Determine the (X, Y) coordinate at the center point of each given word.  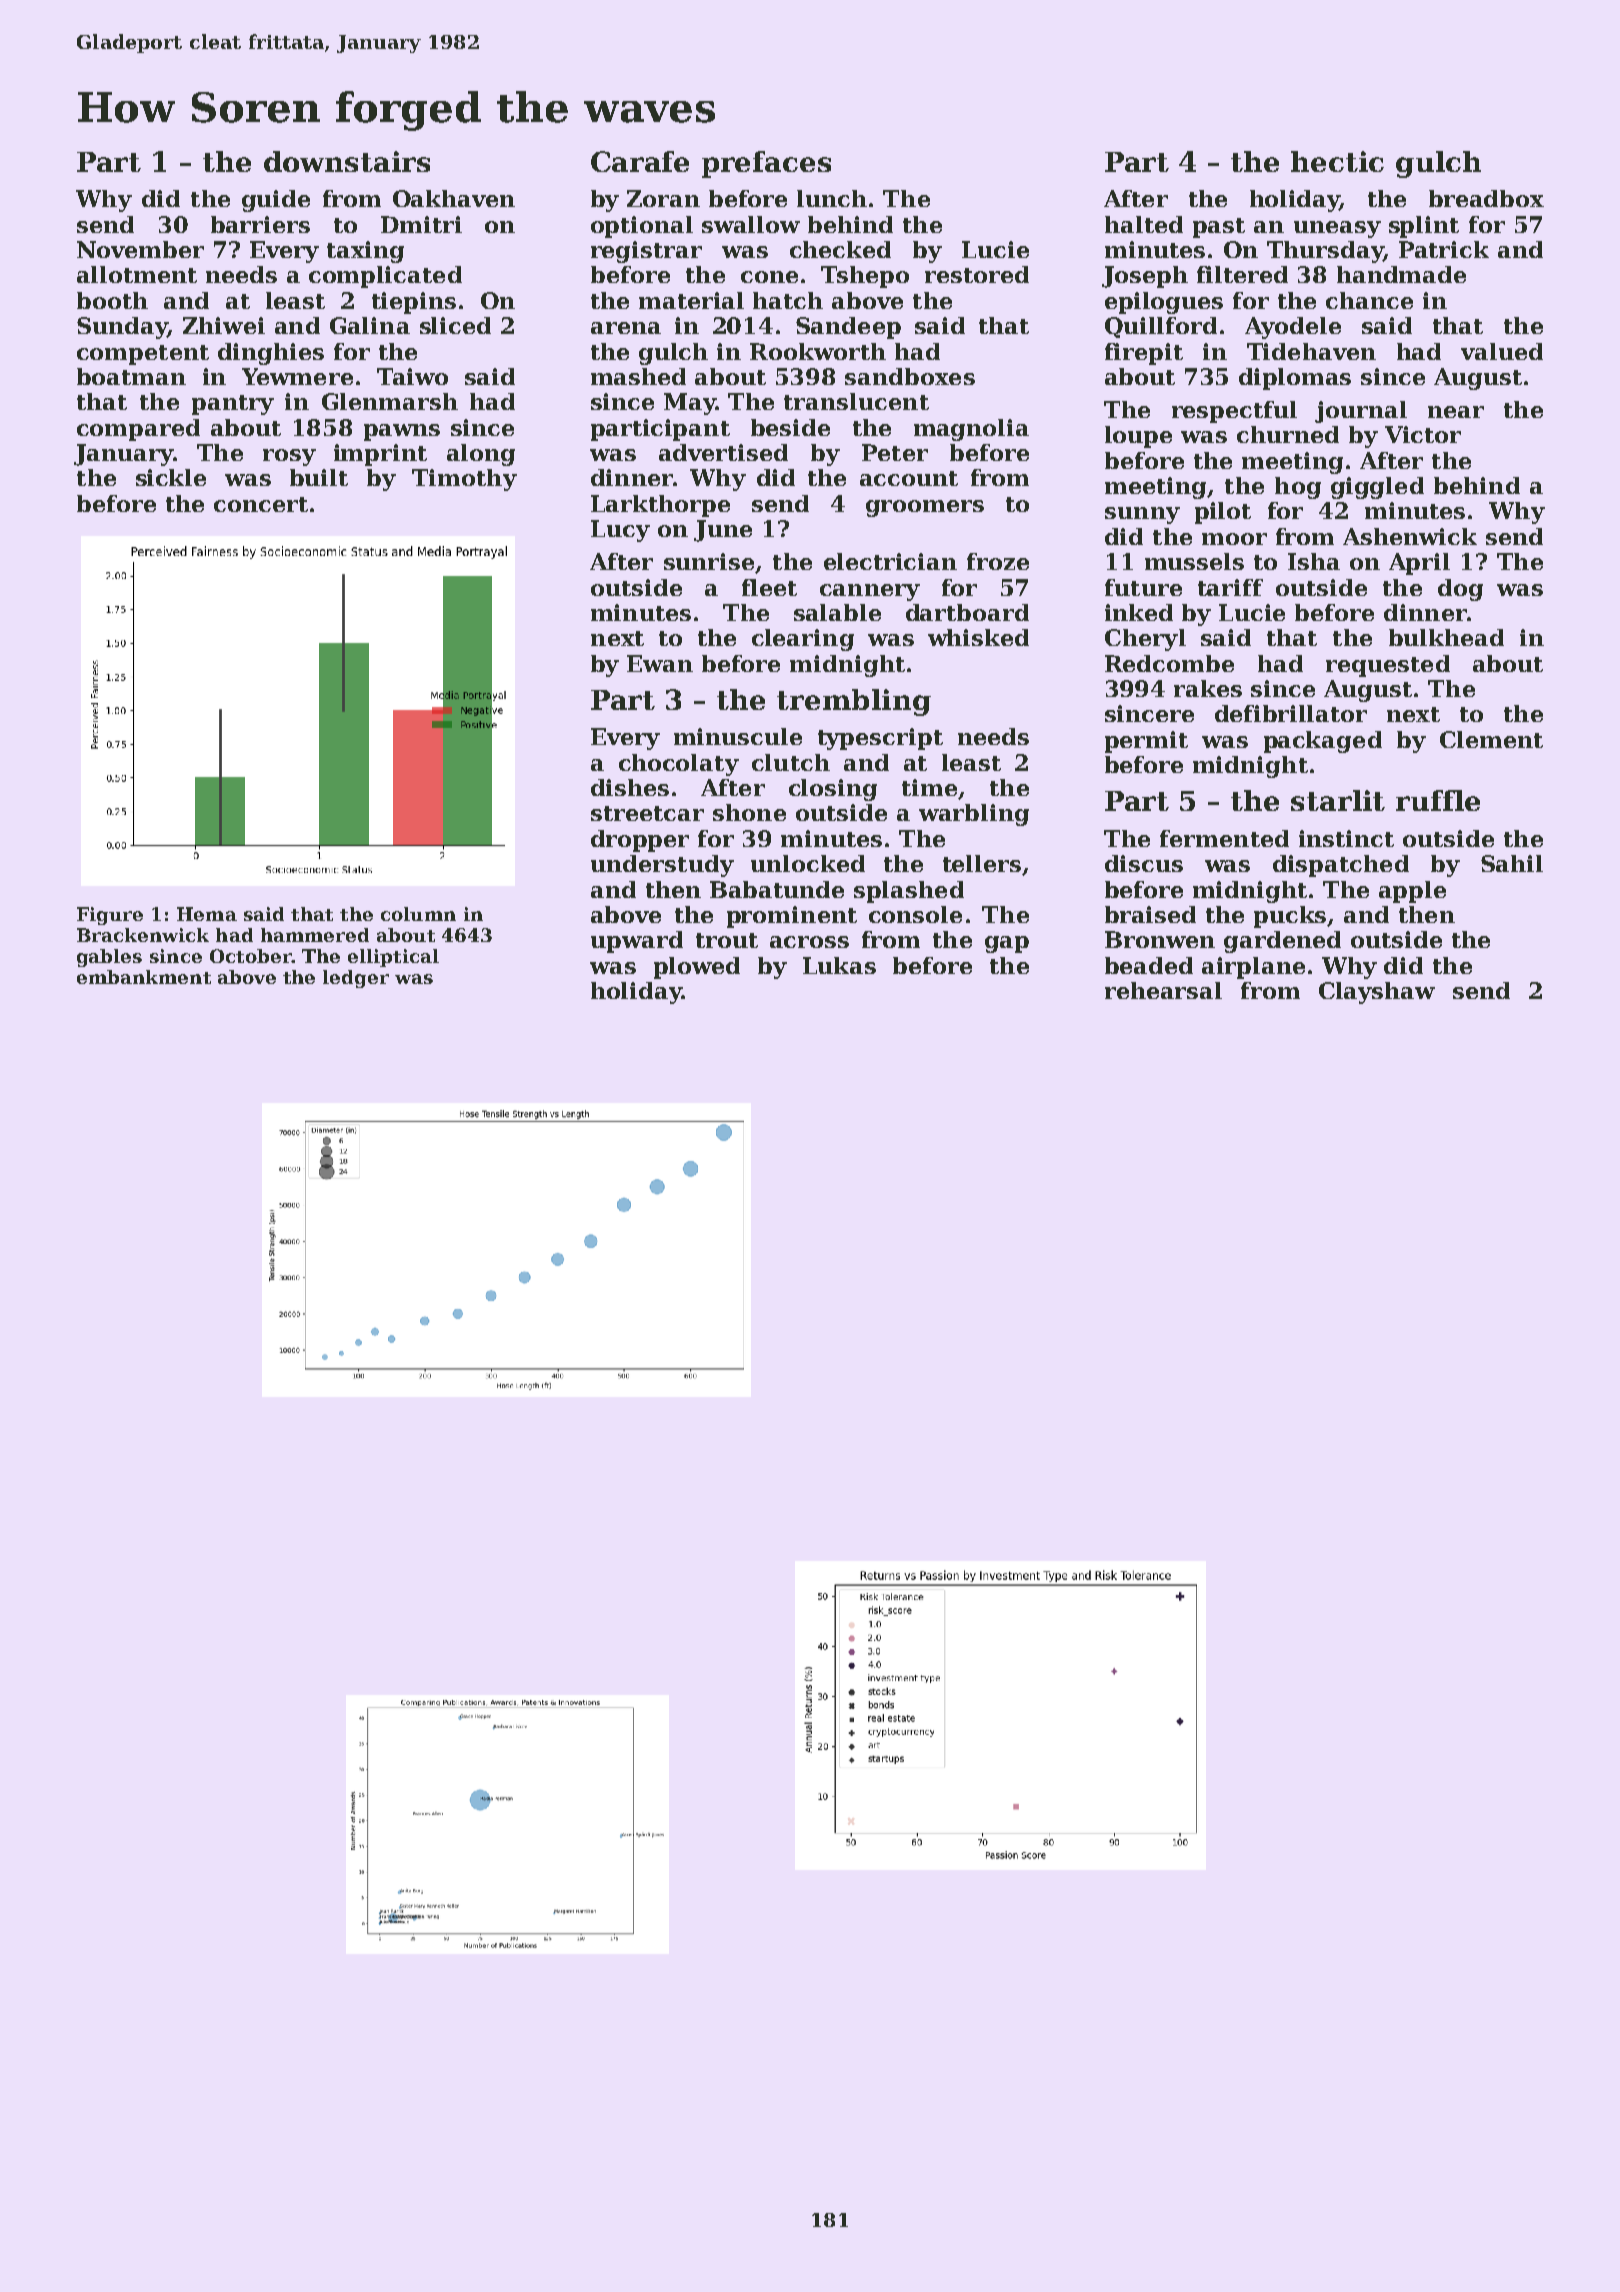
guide (276, 201)
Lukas (839, 965)
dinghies (271, 354)
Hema (207, 914)
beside (790, 427)
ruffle (1438, 800)
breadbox (1486, 198)
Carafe (640, 161)
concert (261, 504)
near (1456, 412)
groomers (925, 508)
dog (1460, 590)
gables (109, 958)
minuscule (738, 736)
